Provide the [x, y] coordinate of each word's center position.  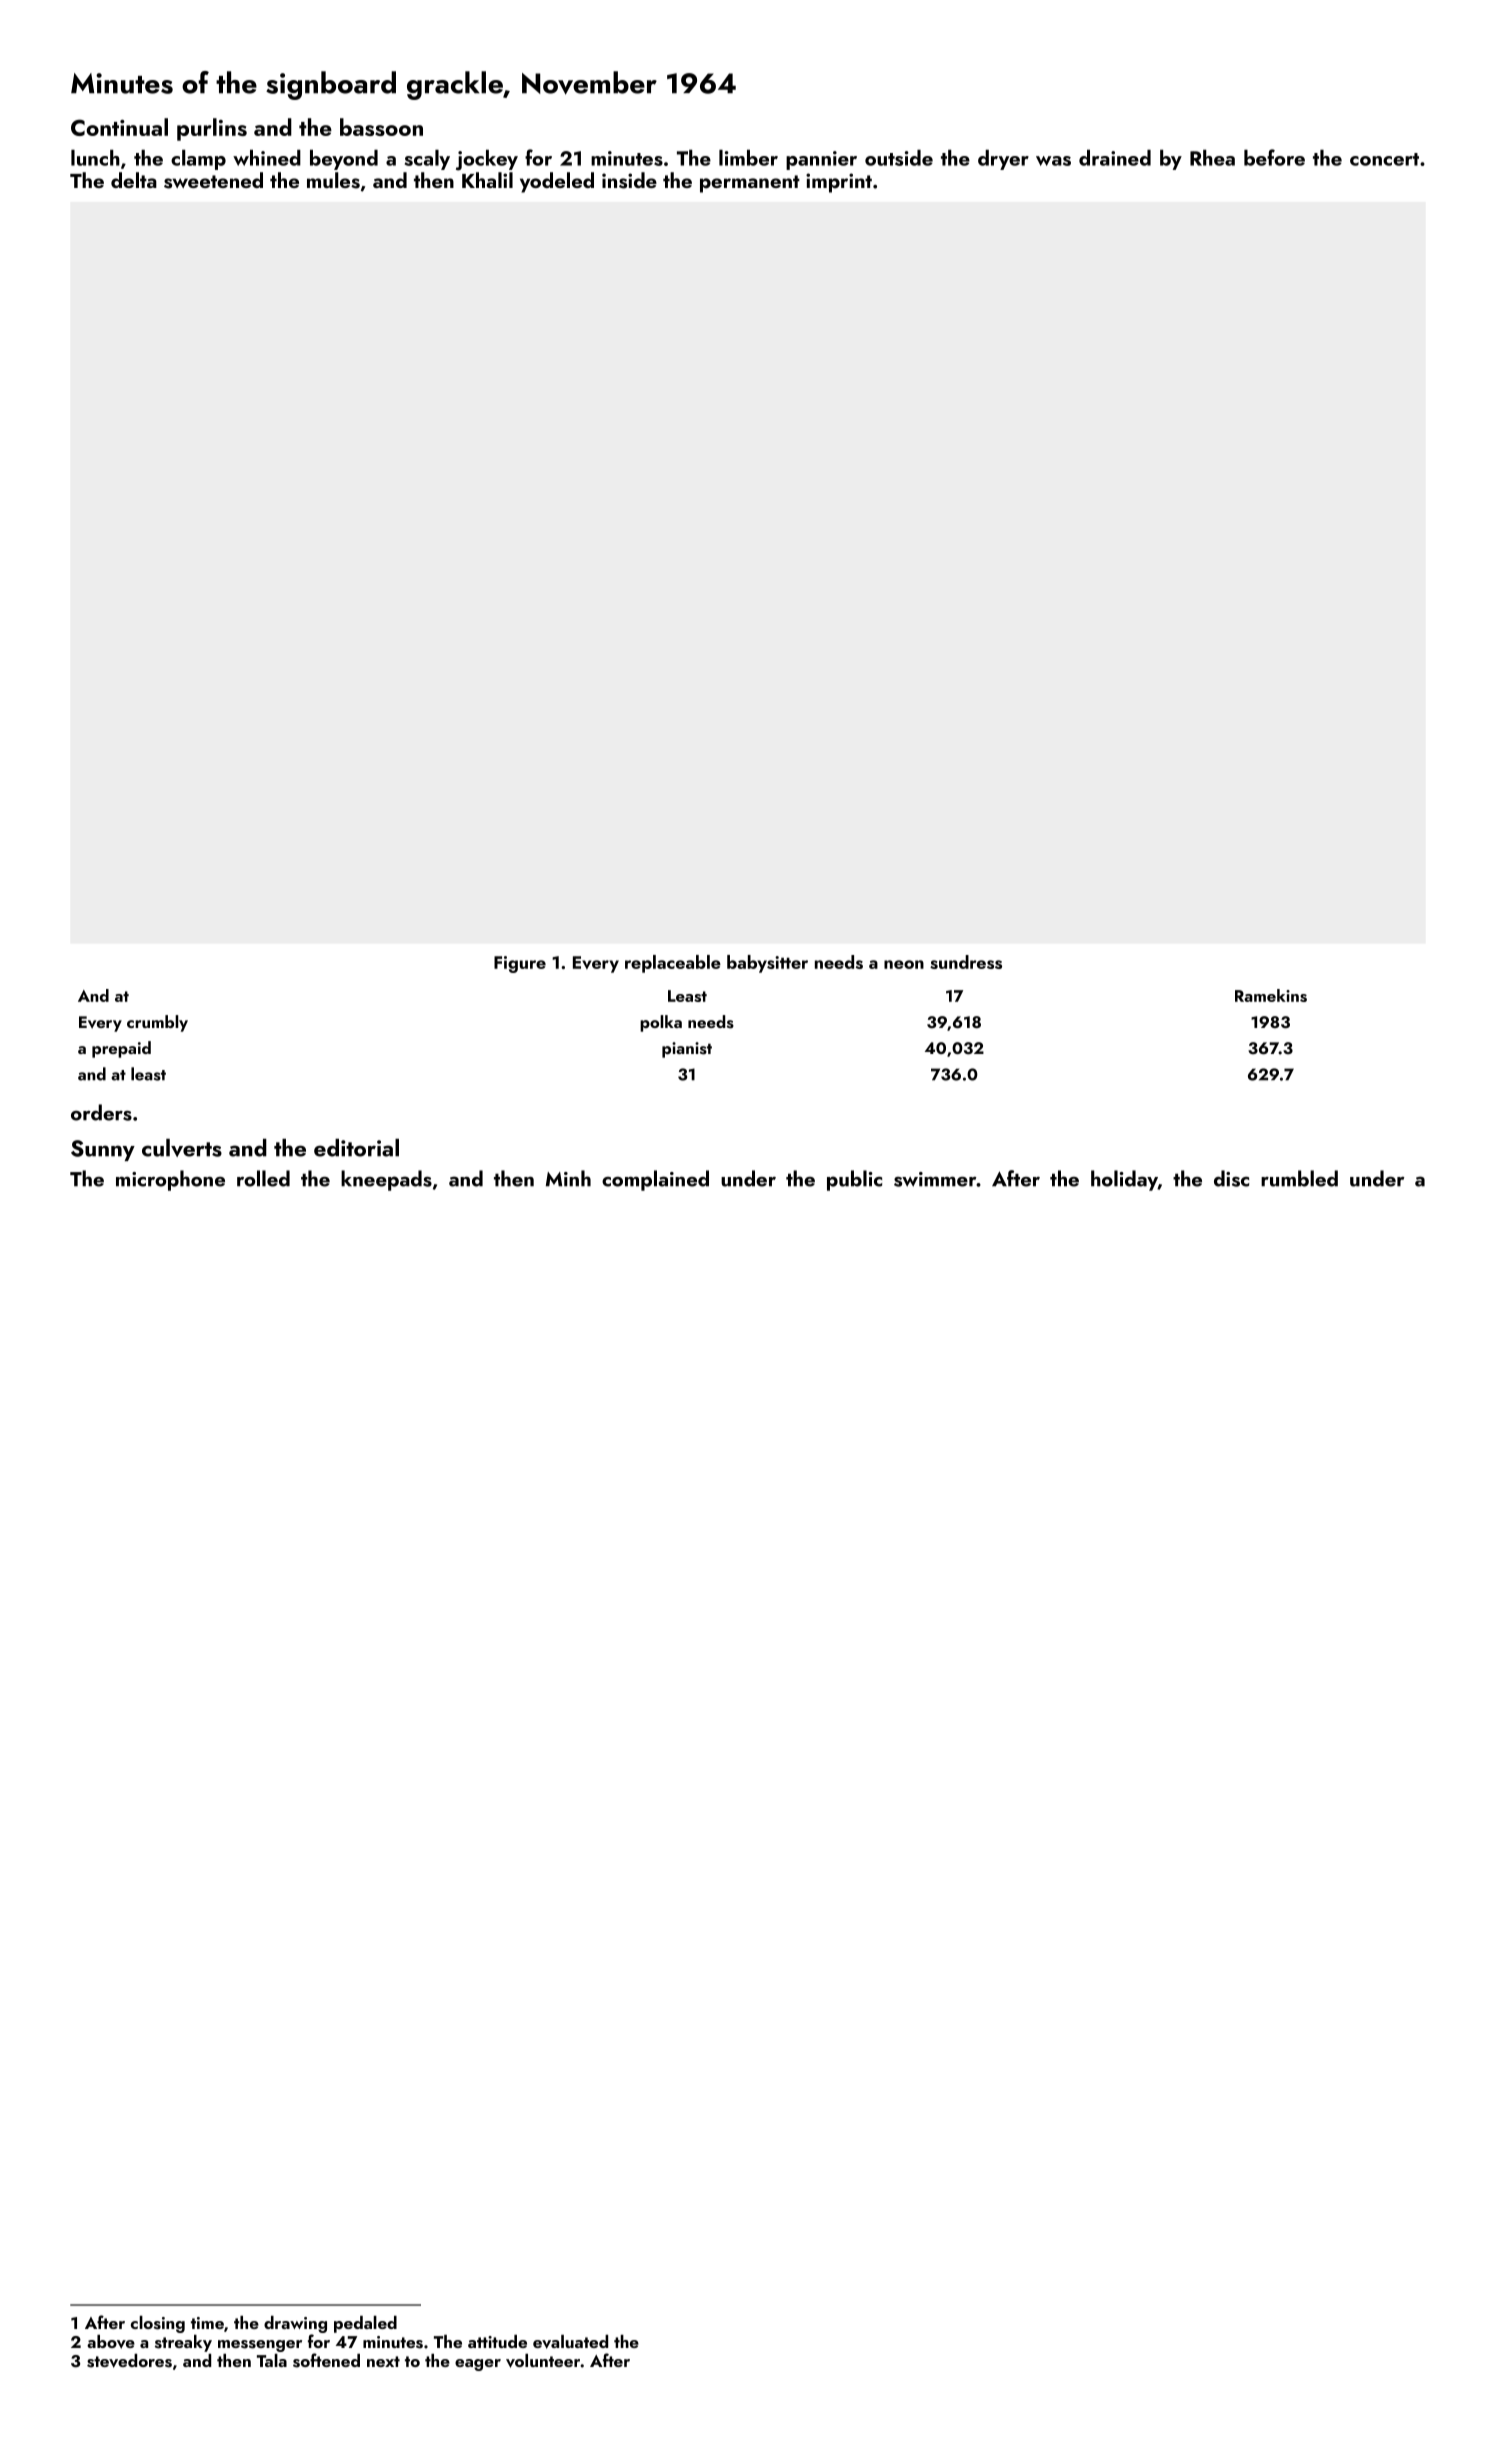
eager [478, 2365]
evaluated [570, 2342]
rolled [263, 1178]
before [1274, 157]
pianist [687, 1050]
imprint [839, 183]
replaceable [673, 964]
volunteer [543, 2361]
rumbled [1299, 1178]
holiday [1124, 1180]
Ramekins [1271, 995]
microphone [170, 1180]
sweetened [213, 180]
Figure [520, 964]
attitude [497, 2341]
